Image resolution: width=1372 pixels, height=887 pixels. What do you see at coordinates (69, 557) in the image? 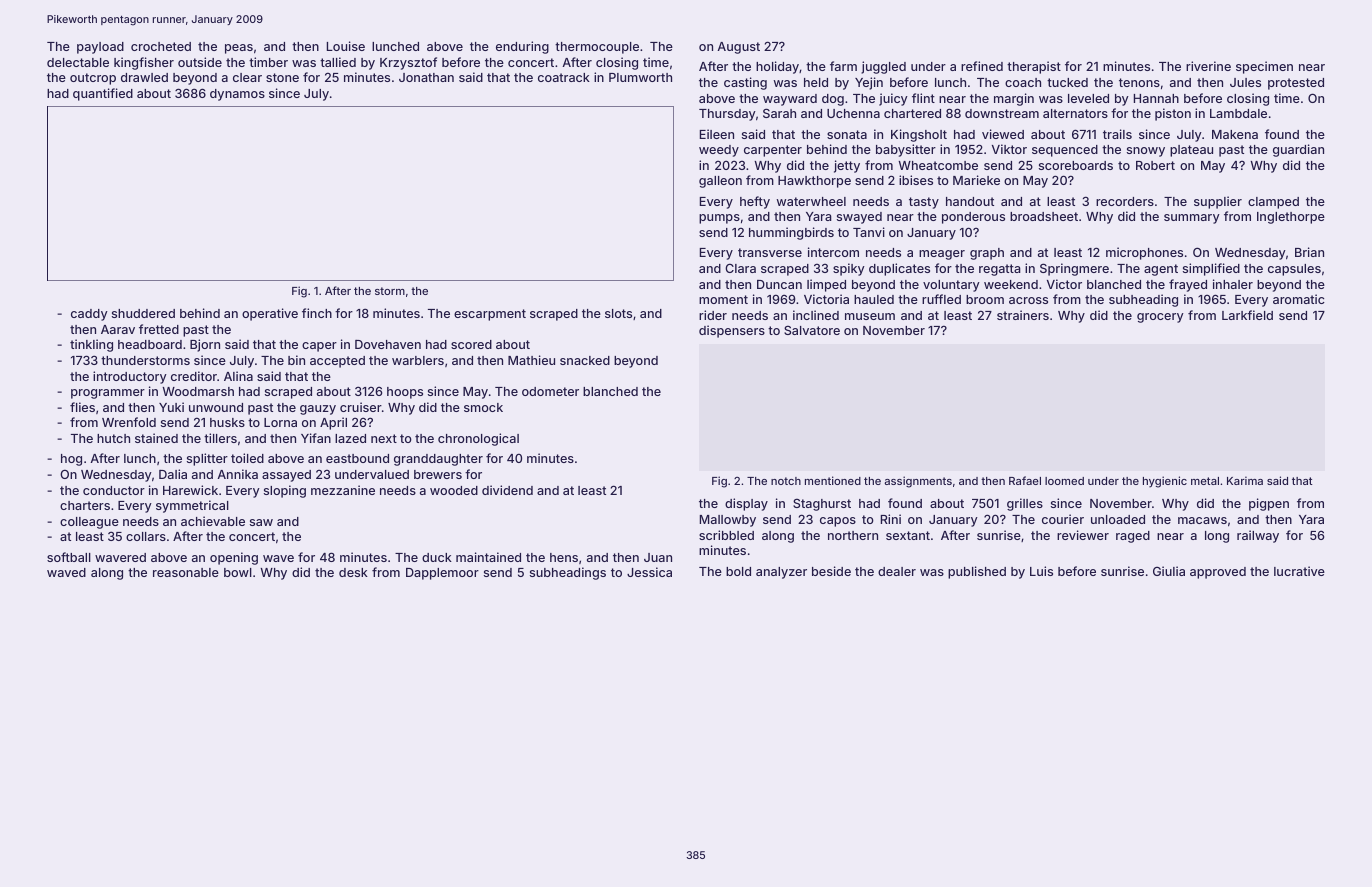
I see `softball` at bounding box center [69, 557].
